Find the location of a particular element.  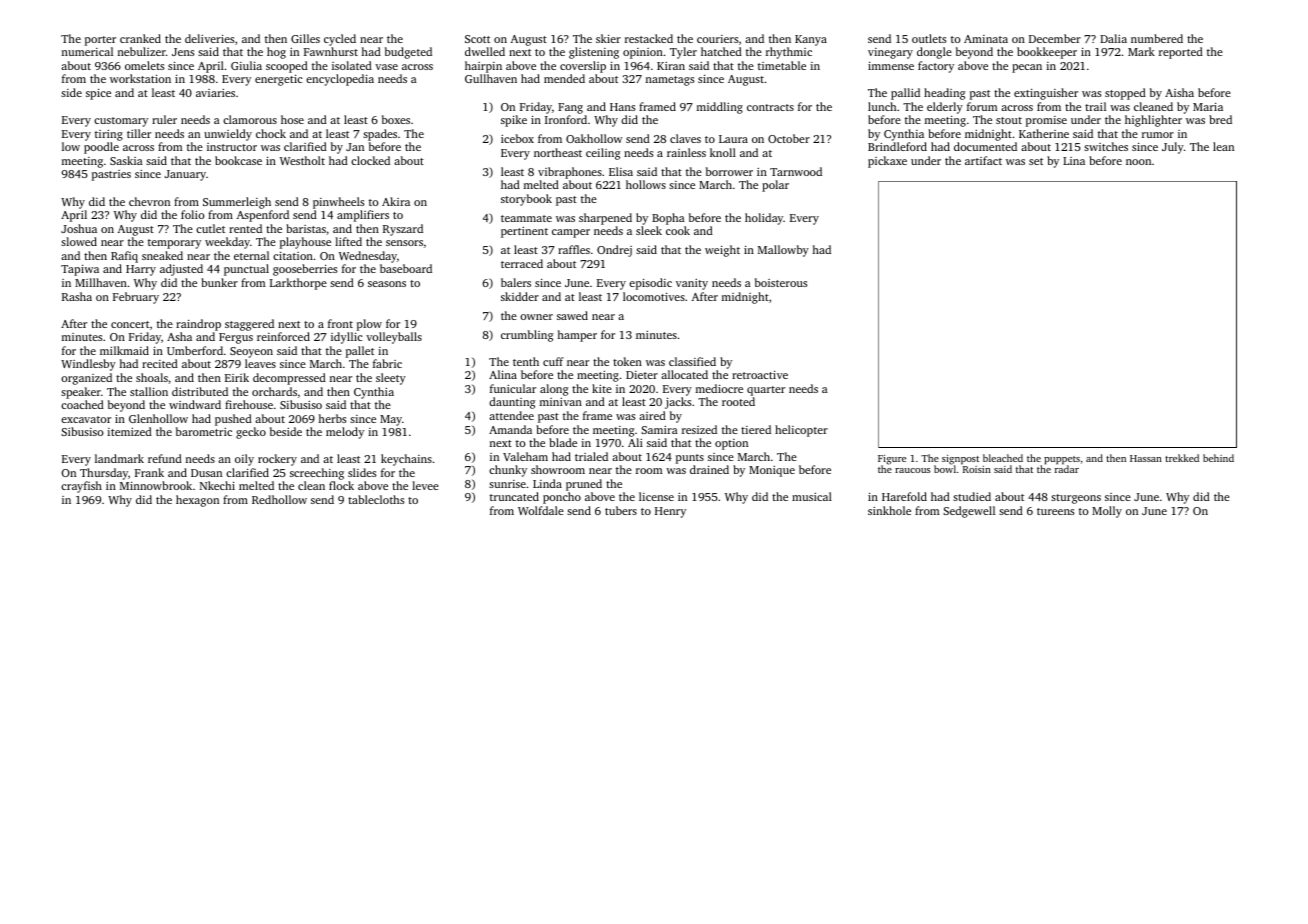

boisterous is located at coordinates (781, 282).
